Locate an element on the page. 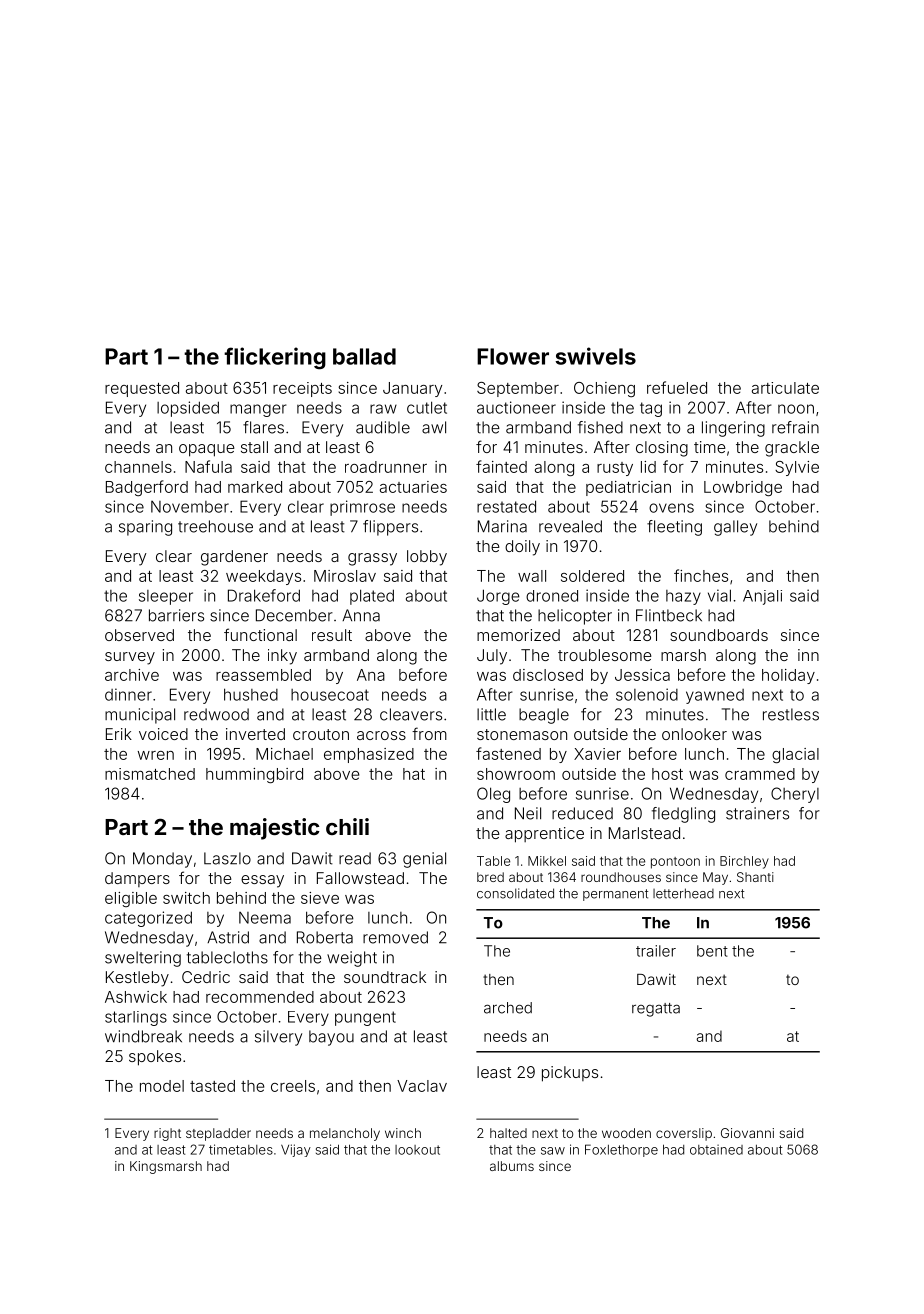  ballad is located at coordinates (364, 356).
